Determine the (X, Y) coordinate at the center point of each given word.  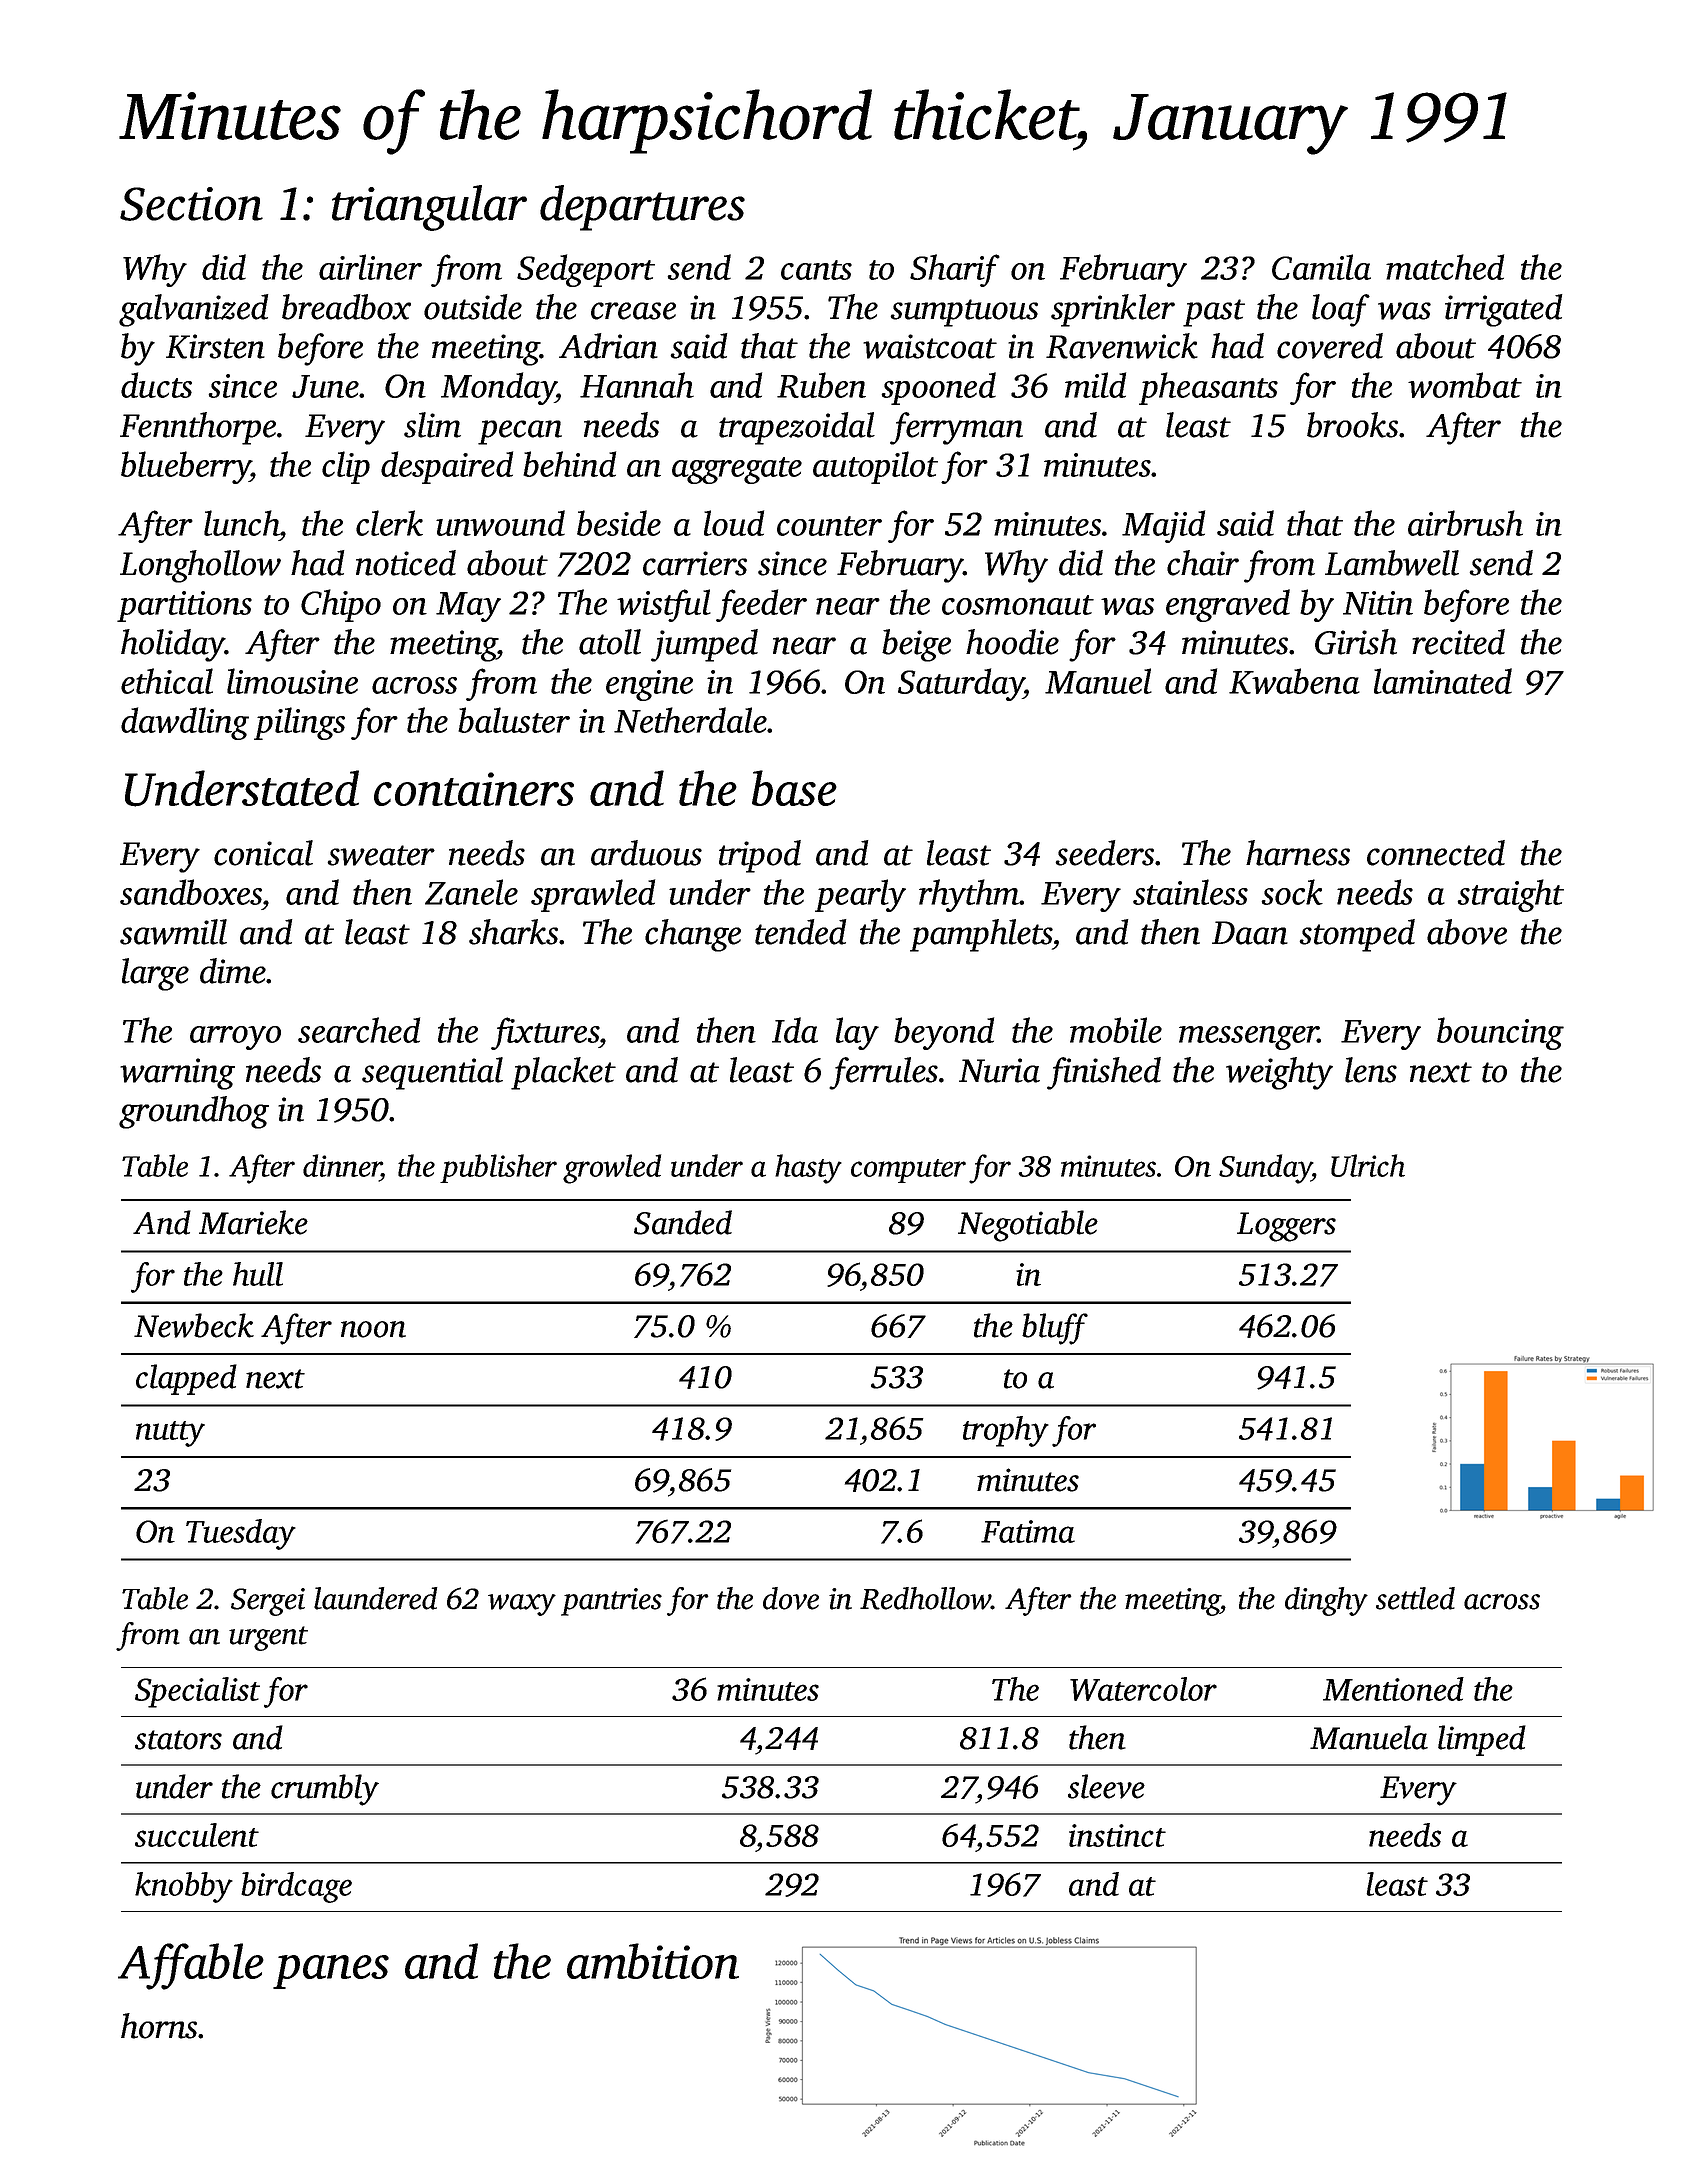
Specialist (197, 1692)
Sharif (955, 270)
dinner (342, 1167)
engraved (1228, 605)
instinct (1117, 1835)
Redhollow (925, 1598)
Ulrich (1368, 1165)
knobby (184, 1887)
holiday (173, 645)
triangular (429, 208)
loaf (1341, 310)
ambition (653, 1961)
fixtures (545, 1033)
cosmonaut (1018, 605)
